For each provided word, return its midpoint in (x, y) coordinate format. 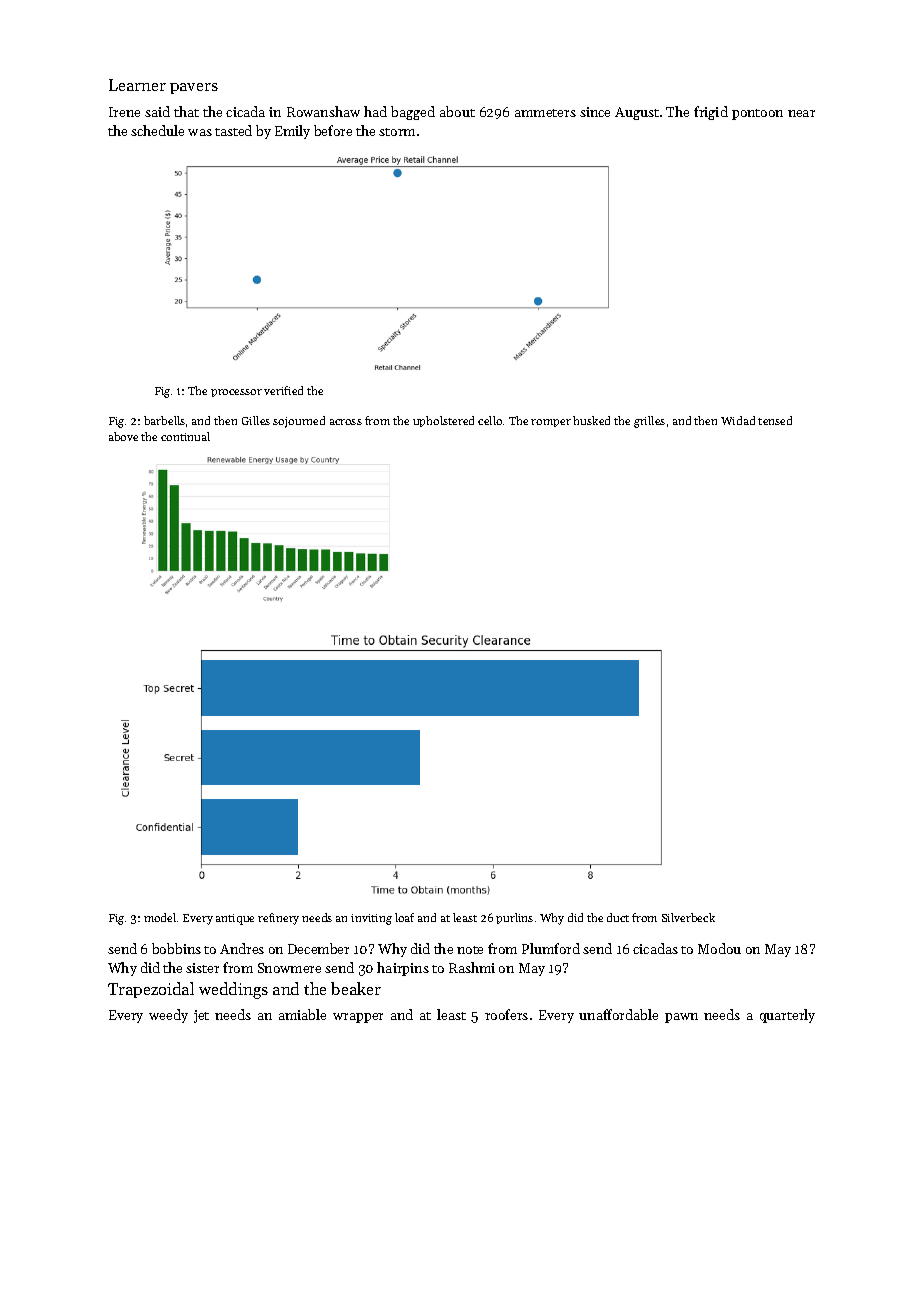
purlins (514, 918)
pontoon (757, 114)
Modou (719, 948)
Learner (137, 85)
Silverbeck (688, 917)
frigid (711, 113)
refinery (278, 919)
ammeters (545, 113)
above (123, 436)
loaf (404, 917)
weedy (168, 1016)
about (457, 111)
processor (236, 393)
